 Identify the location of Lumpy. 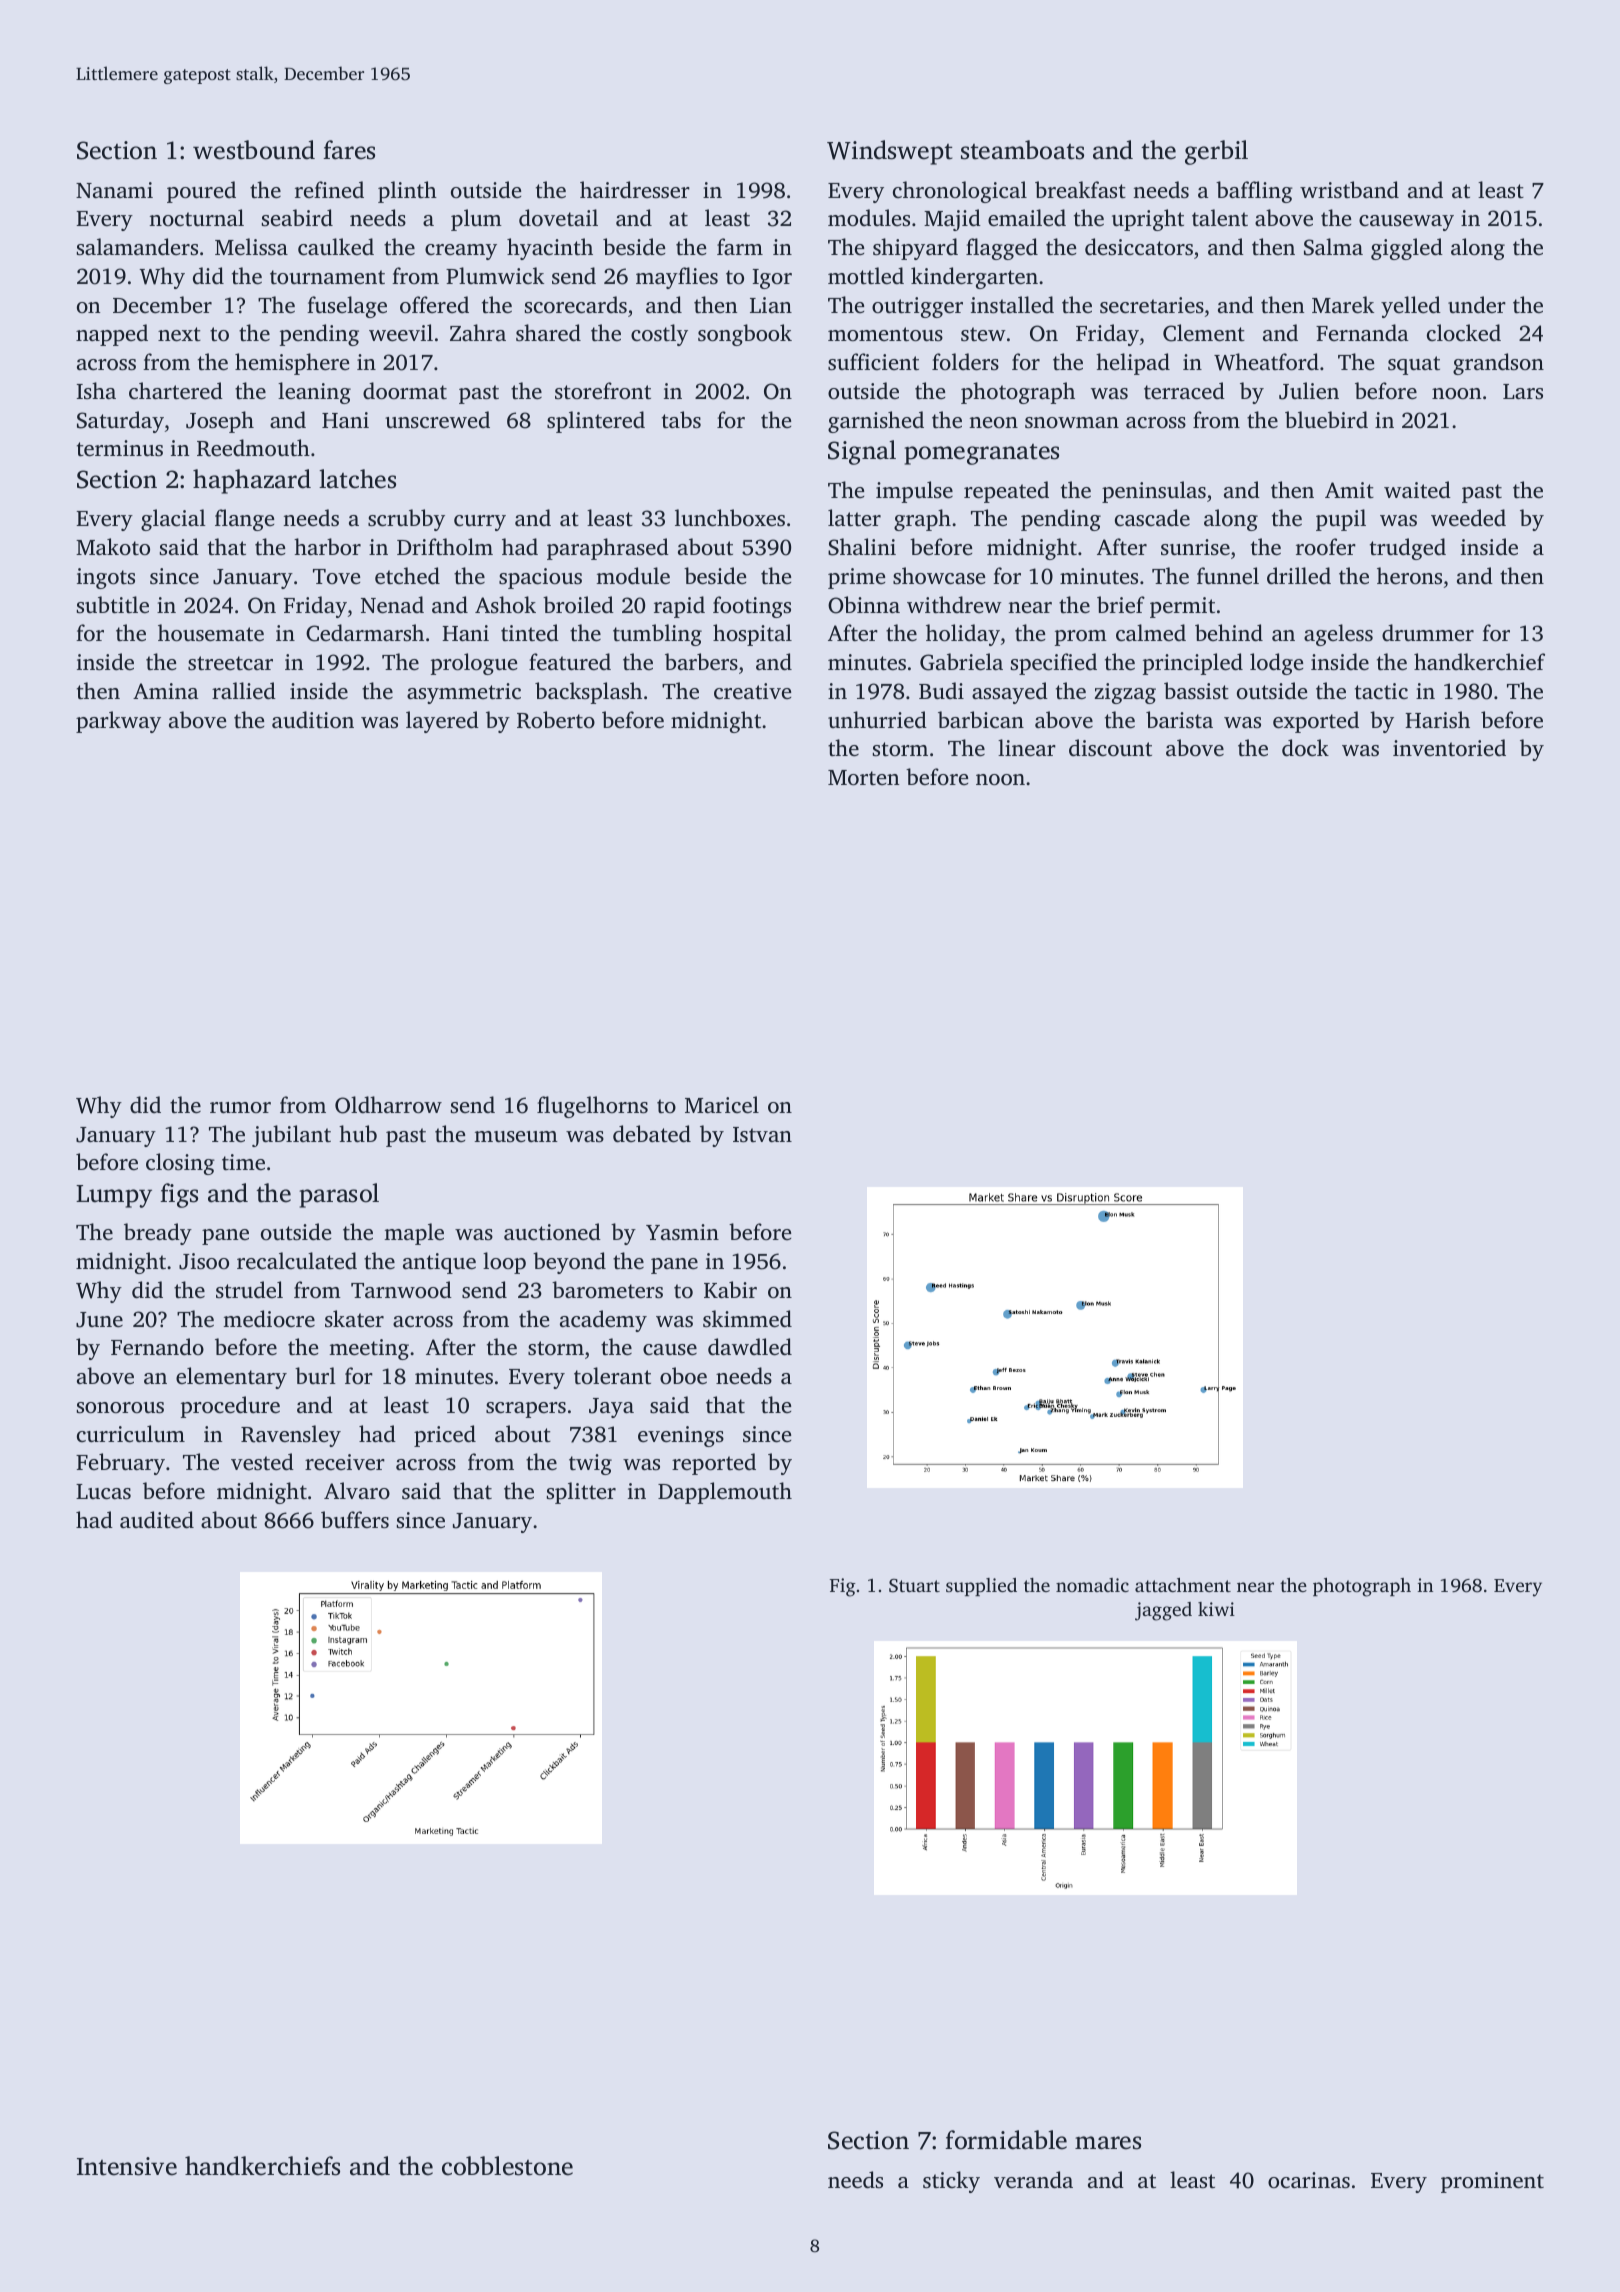
(114, 1196).
